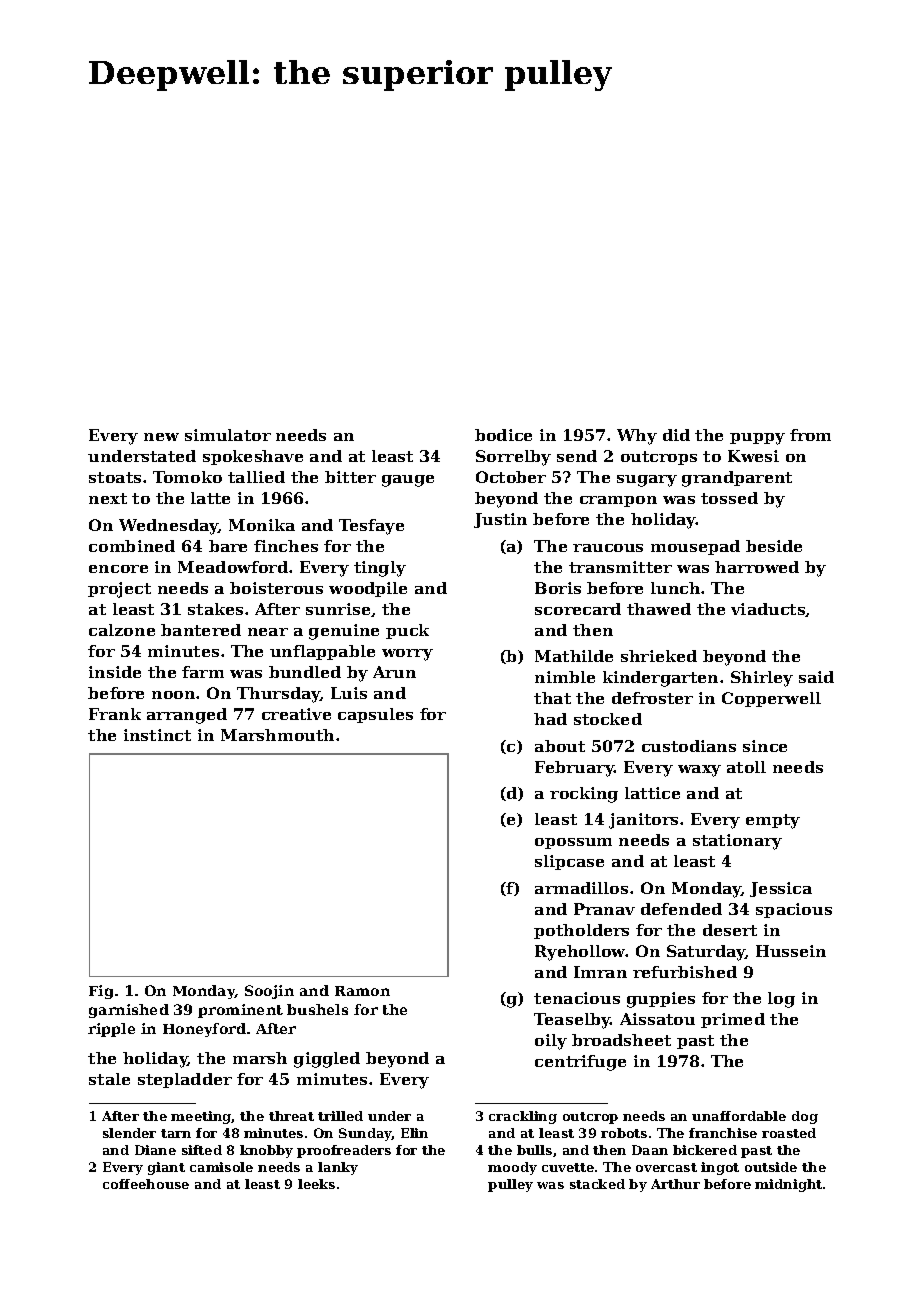 The width and height of the screenshot is (924, 1308). What do you see at coordinates (676, 435) in the screenshot?
I see `did` at bounding box center [676, 435].
